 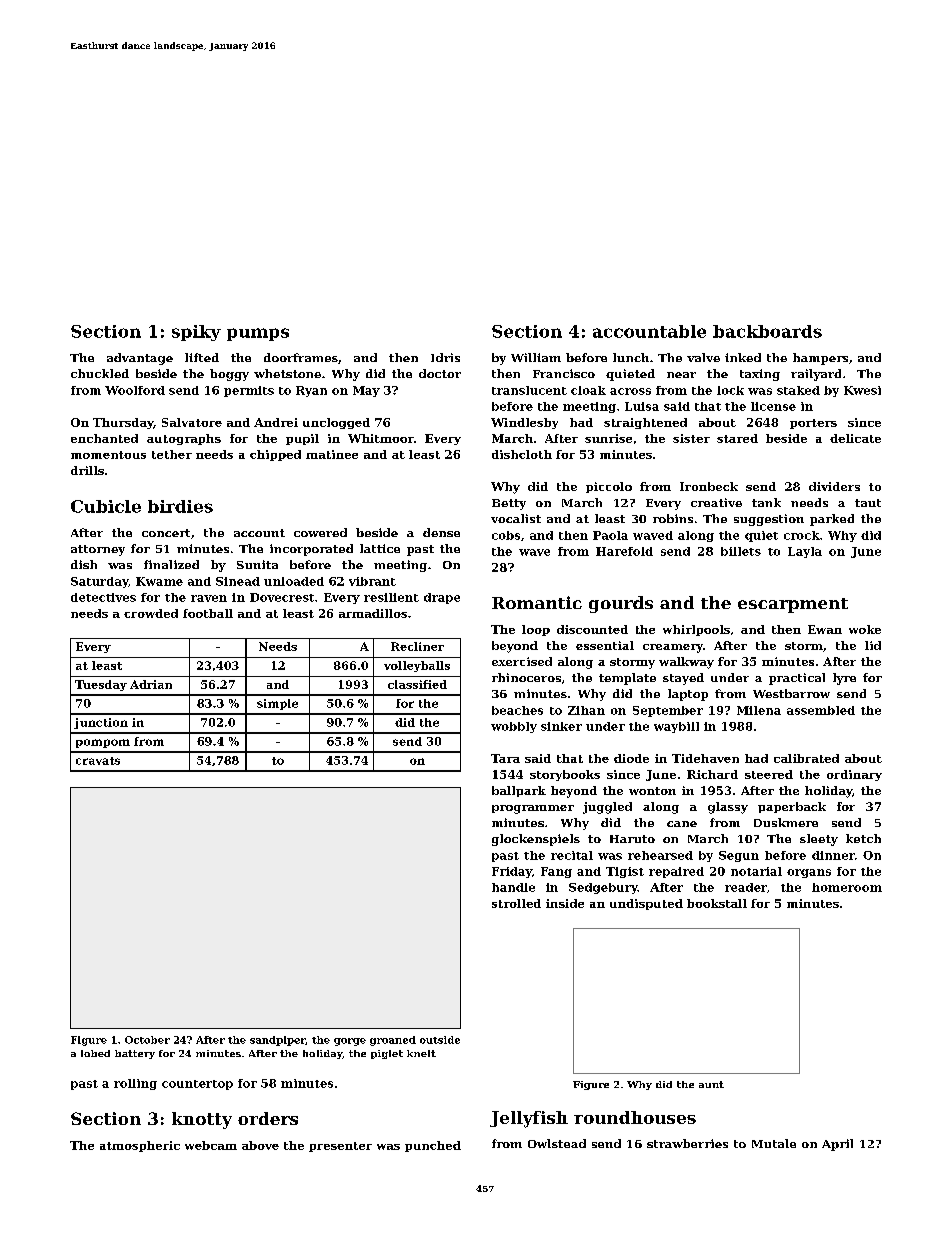 I want to click on groaned, so click(x=393, y=1041).
